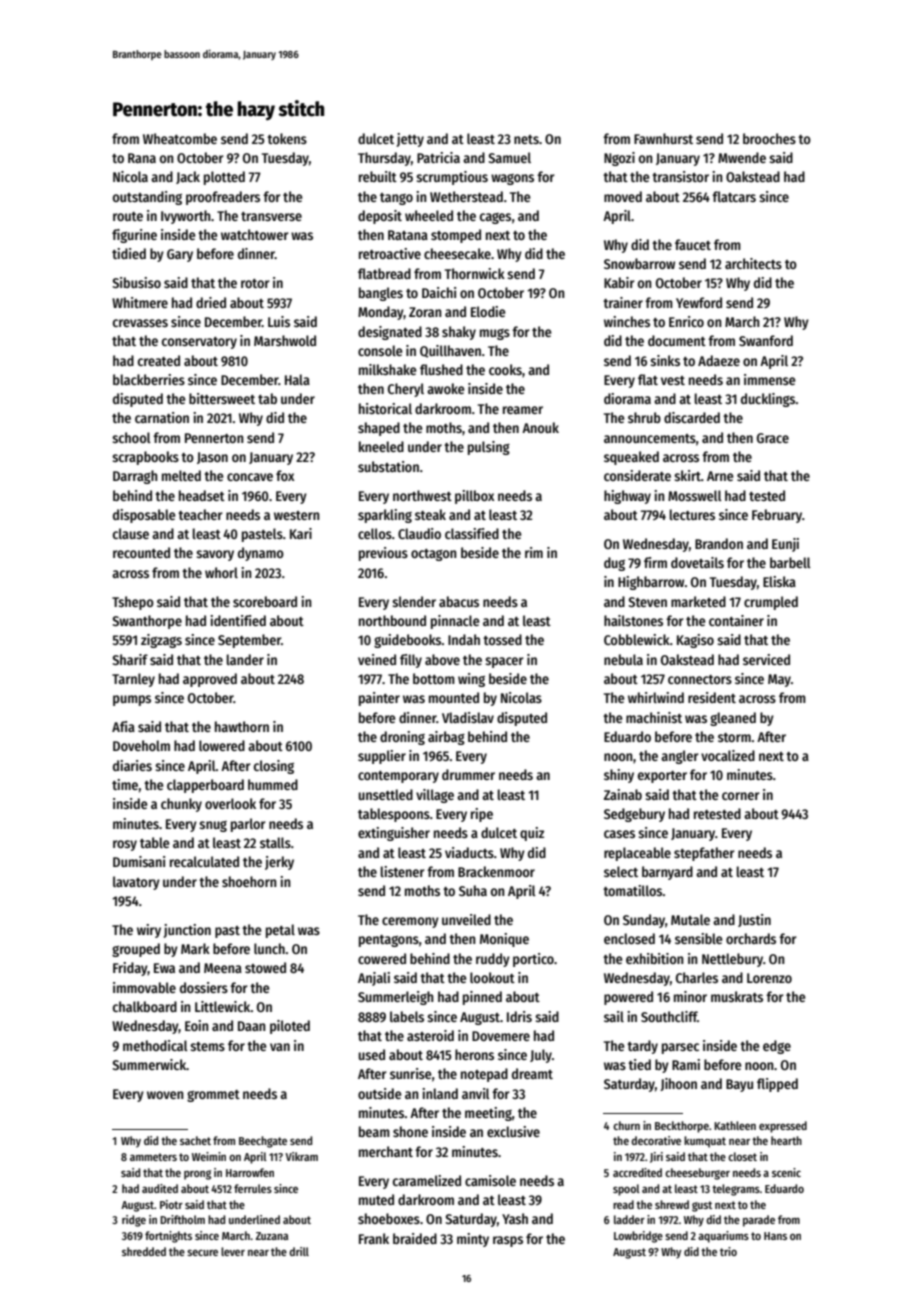 The height and width of the screenshot is (1308, 924). What do you see at coordinates (496, 871) in the screenshot?
I see `Brackenmoor` at bounding box center [496, 871].
